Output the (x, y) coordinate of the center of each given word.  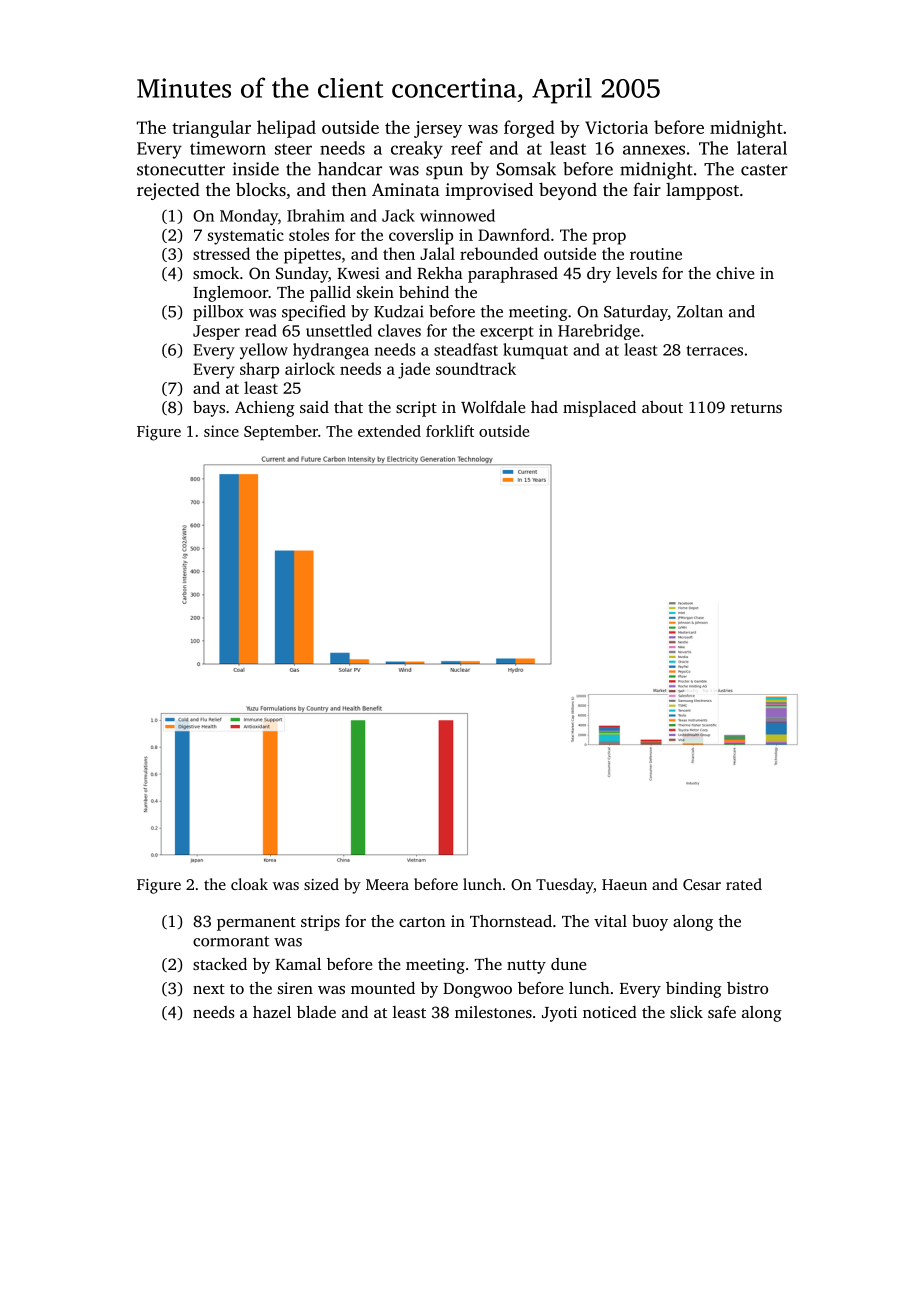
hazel (272, 1012)
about (662, 407)
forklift (450, 431)
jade (414, 370)
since (221, 431)
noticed (610, 1012)
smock (216, 273)
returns (756, 408)
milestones (493, 1012)
